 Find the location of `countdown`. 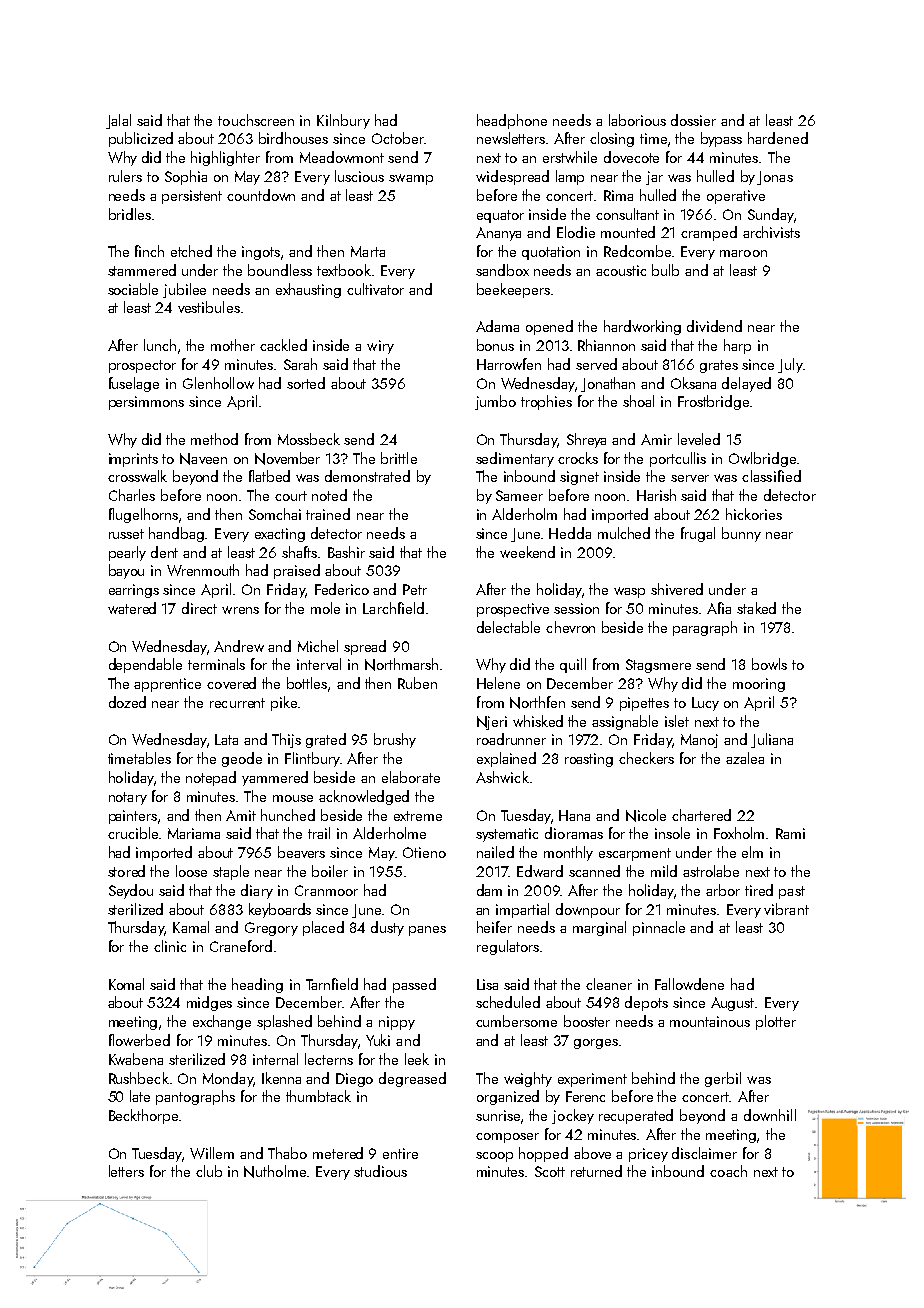

countdown is located at coordinates (261, 195).
